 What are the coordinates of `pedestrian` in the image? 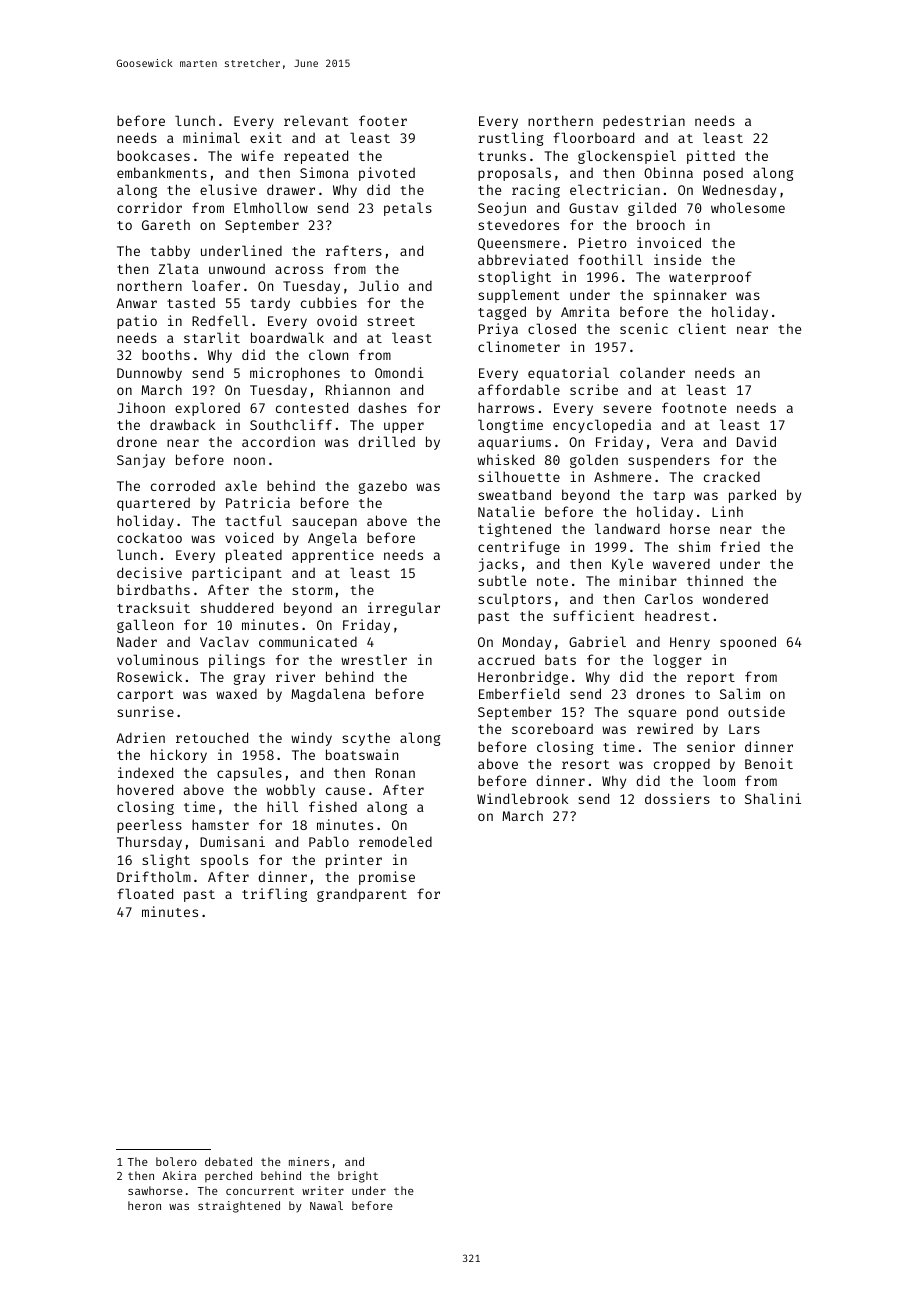 It's located at (644, 122).
